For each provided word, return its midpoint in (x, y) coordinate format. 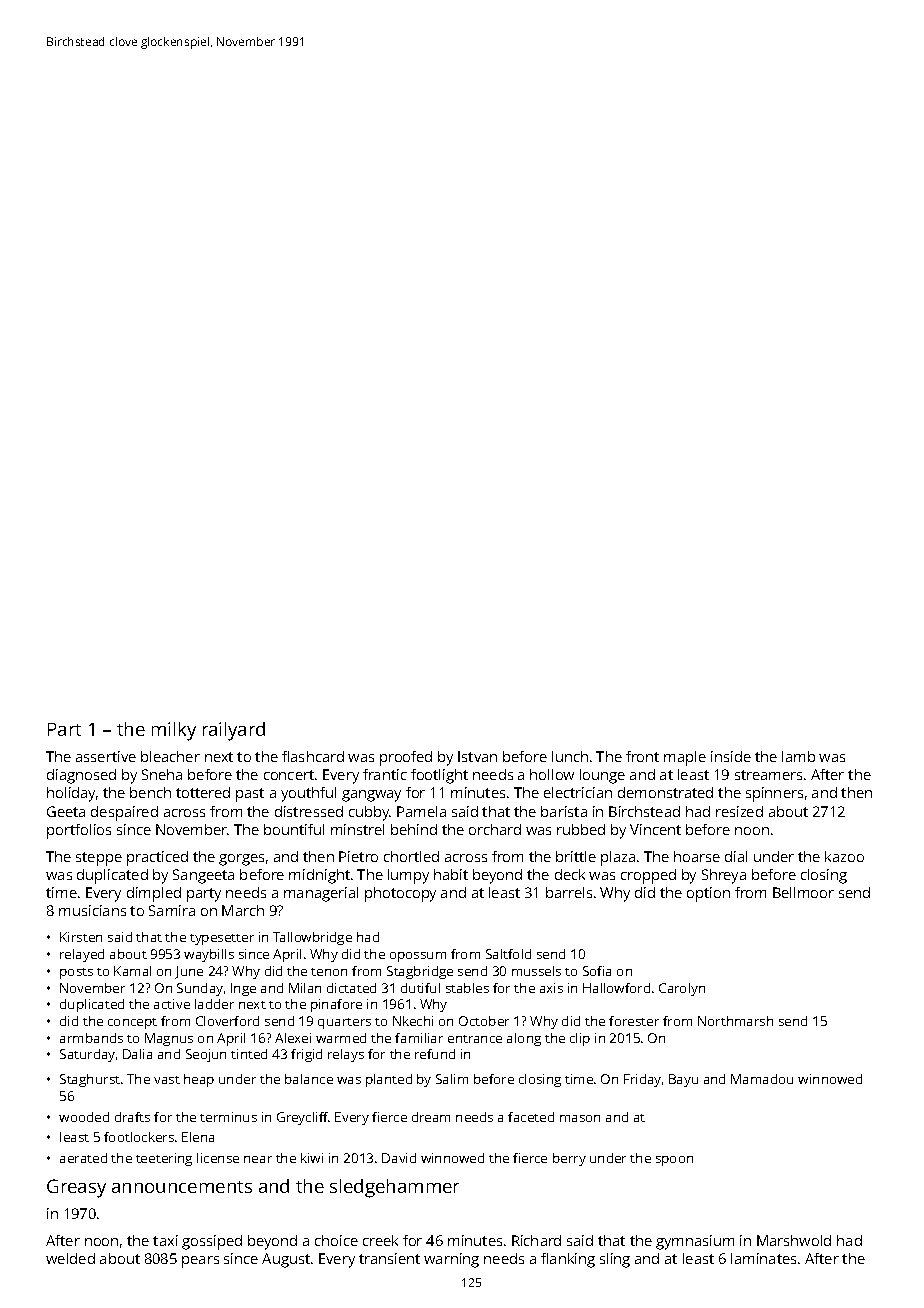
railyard (234, 731)
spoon (674, 1161)
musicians (92, 910)
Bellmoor (803, 892)
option (708, 894)
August (286, 1260)
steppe (99, 859)
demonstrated (665, 792)
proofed (406, 758)
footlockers (139, 1137)
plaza (618, 858)
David (399, 1158)
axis (551, 988)
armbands (91, 1038)
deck (570, 874)
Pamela (421, 811)
